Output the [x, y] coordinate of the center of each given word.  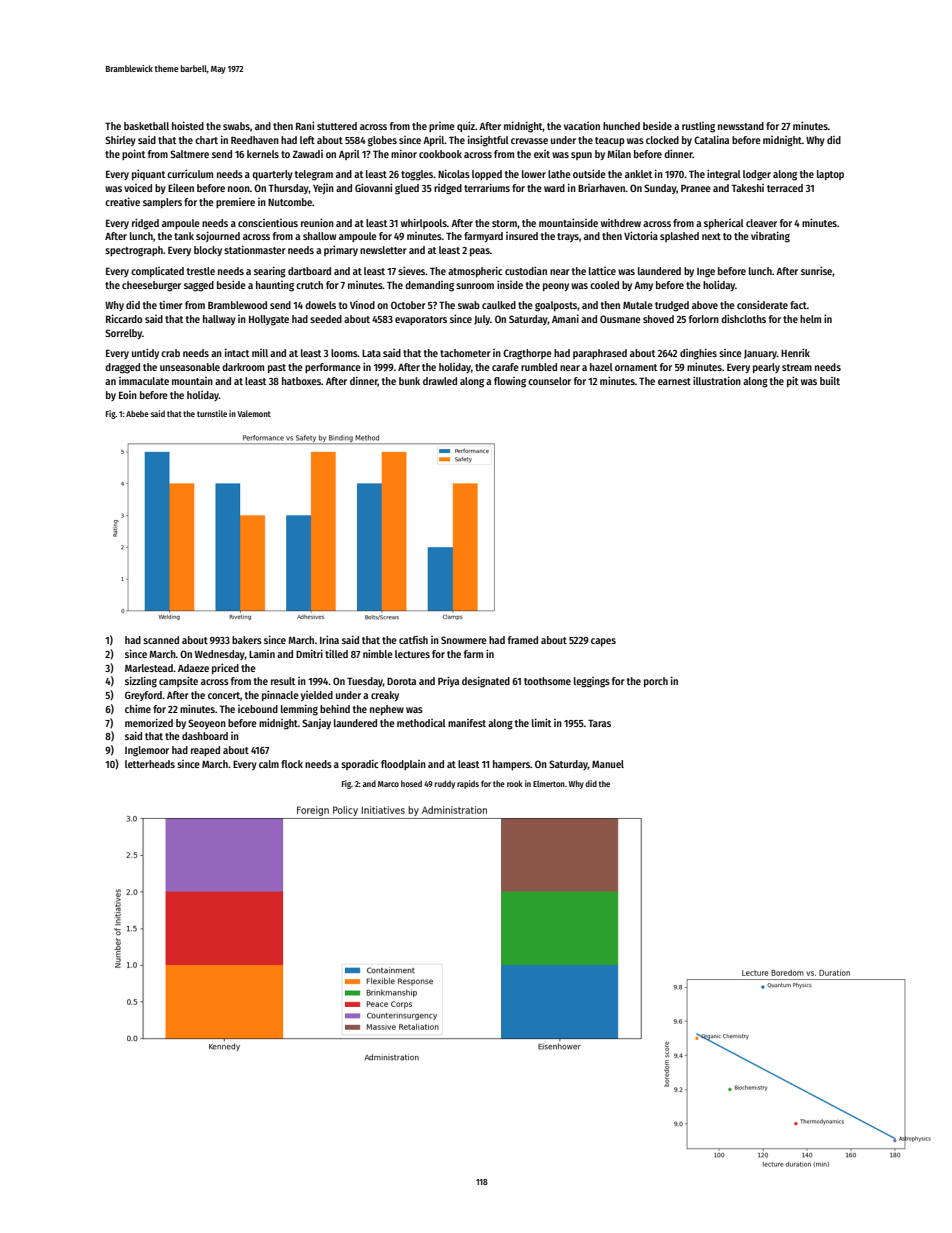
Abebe [137, 413]
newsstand [741, 126]
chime [138, 708]
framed [523, 640]
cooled [604, 285]
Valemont [254, 413]
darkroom [243, 367]
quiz [466, 126]
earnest [674, 381]
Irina [329, 639]
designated [486, 682]
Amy [643, 286]
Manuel [608, 764]
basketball [146, 126]
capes [603, 642]
